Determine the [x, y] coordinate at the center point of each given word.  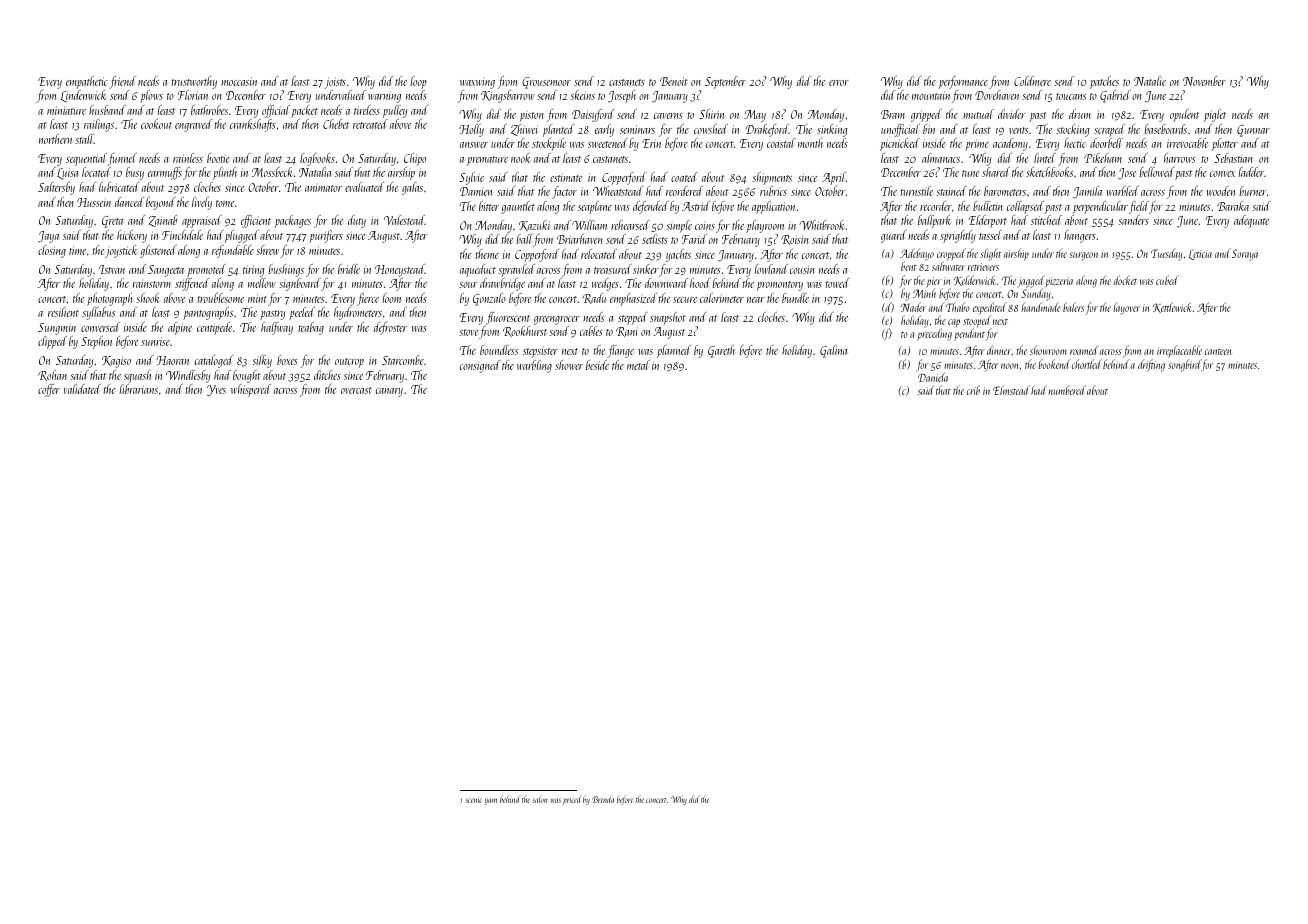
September [725, 82]
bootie [218, 158]
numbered [1067, 390]
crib [973, 390]
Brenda [603, 799]
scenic [474, 800]
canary [389, 392]
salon [540, 799]
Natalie [1150, 81]
